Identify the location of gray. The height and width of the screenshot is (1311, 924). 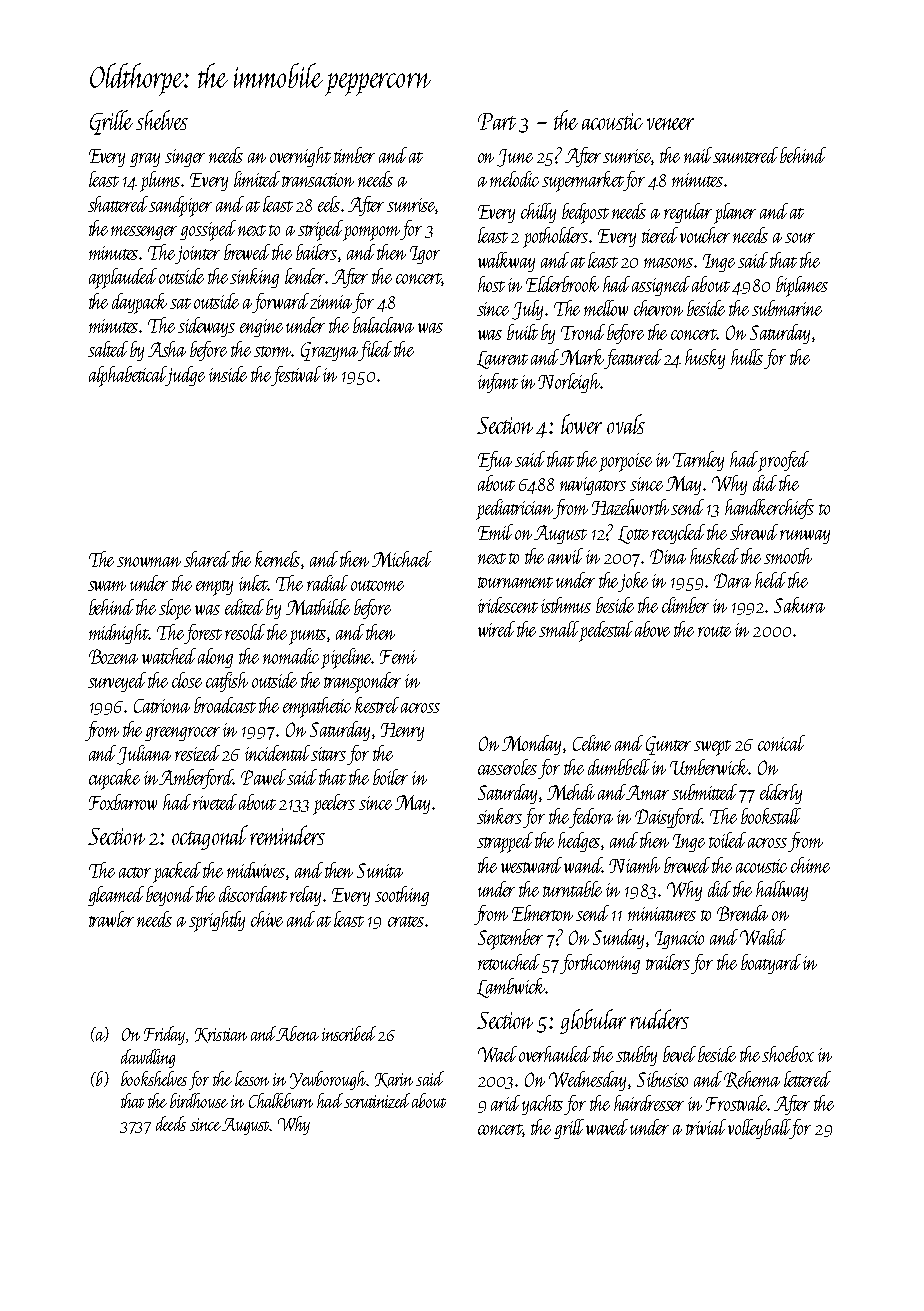
(145, 160).
